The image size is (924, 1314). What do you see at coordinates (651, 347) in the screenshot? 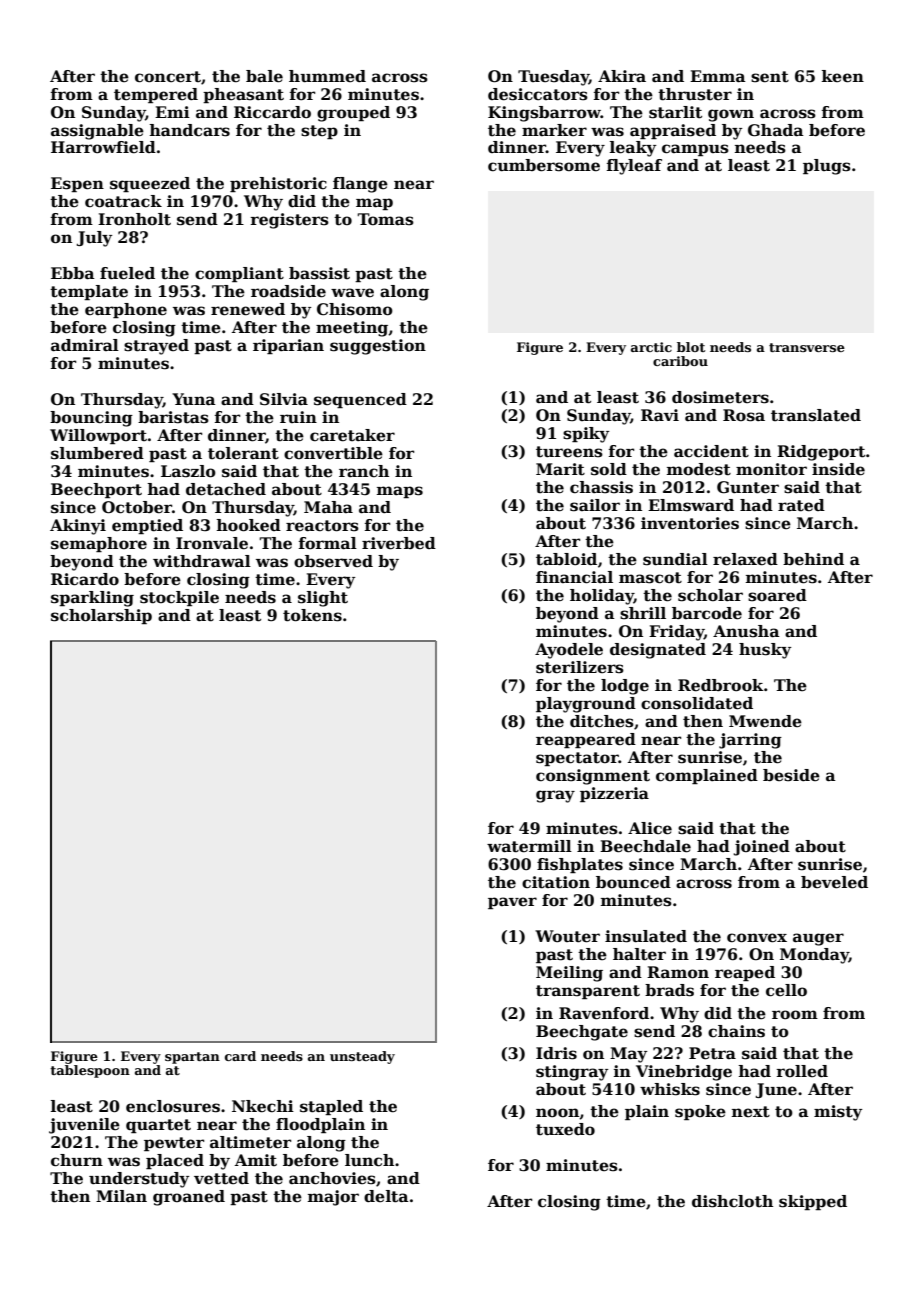
I see `arctic` at bounding box center [651, 347].
